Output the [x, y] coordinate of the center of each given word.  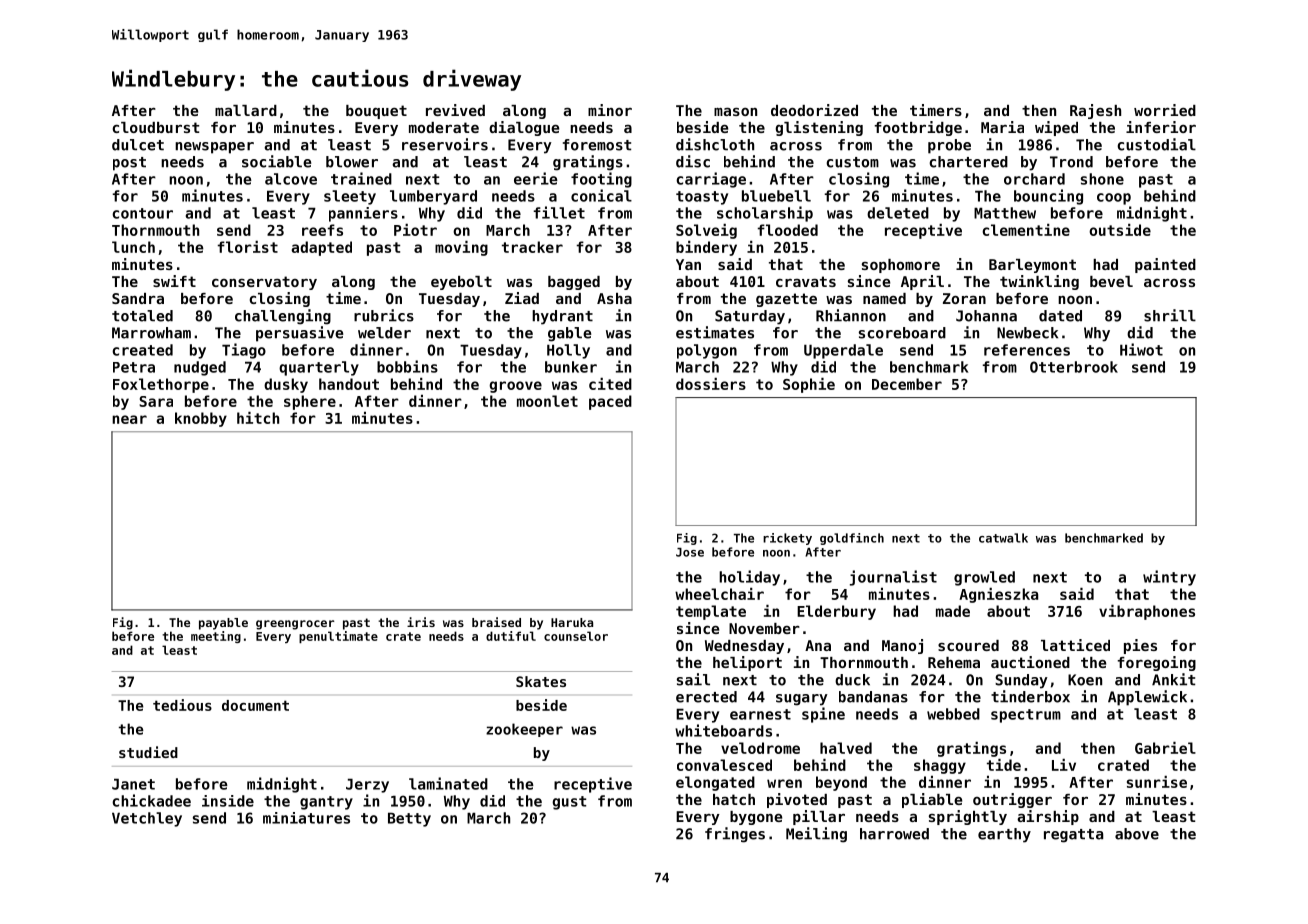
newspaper [214, 148]
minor [610, 110]
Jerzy [367, 785]
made [953, 611]
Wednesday [744, 647]
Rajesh [1095, 111]
